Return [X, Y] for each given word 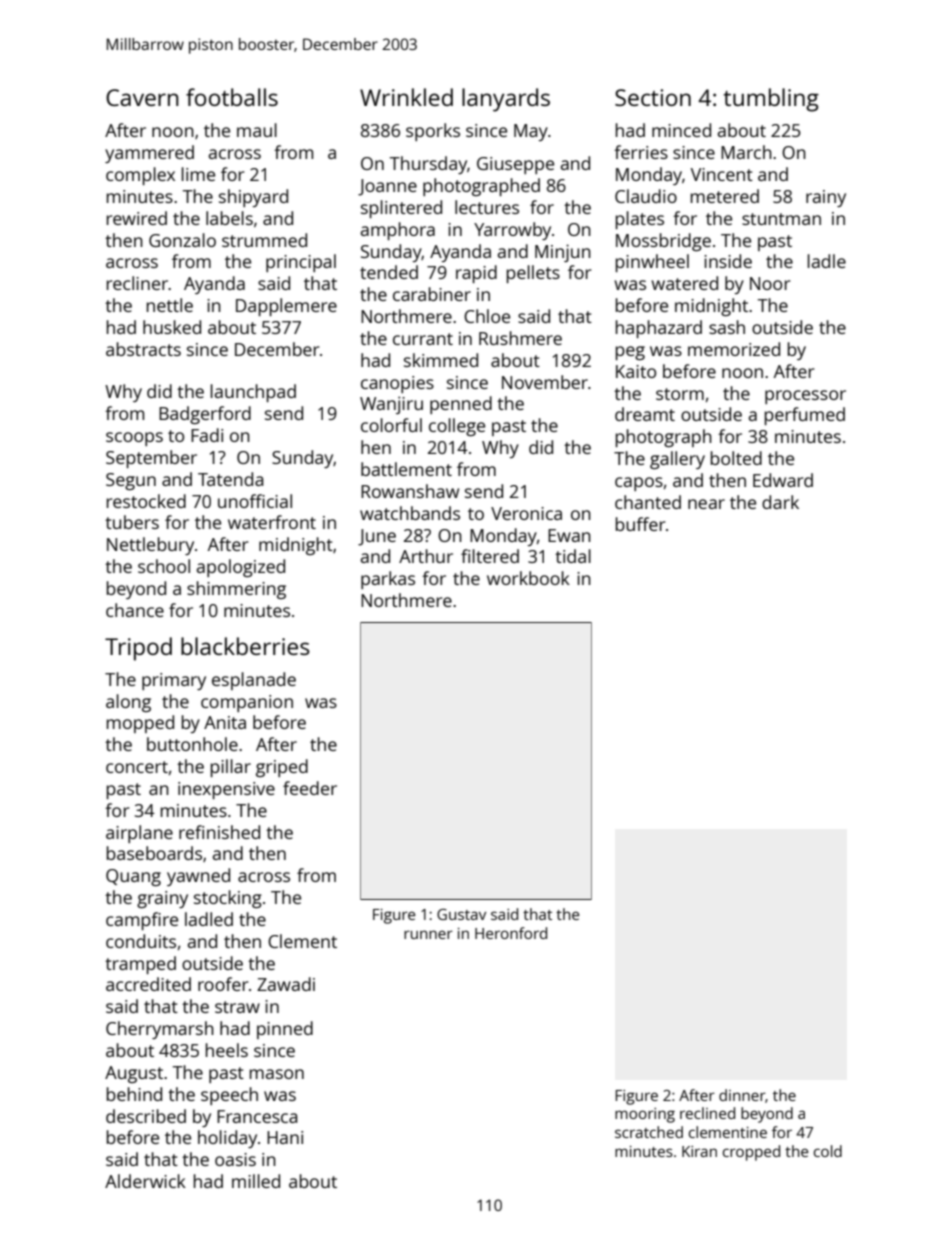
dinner [742, 1096]
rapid [476, 274]
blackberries [245, 646]
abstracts [143, 349]
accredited [148, 984]
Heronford [511, 933]
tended [389, 272]
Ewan [569, 535]
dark [780, 502]
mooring [645, 1115]
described [146, 1116]
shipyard [253, 198]
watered [684, 283]
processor [805, 397]
